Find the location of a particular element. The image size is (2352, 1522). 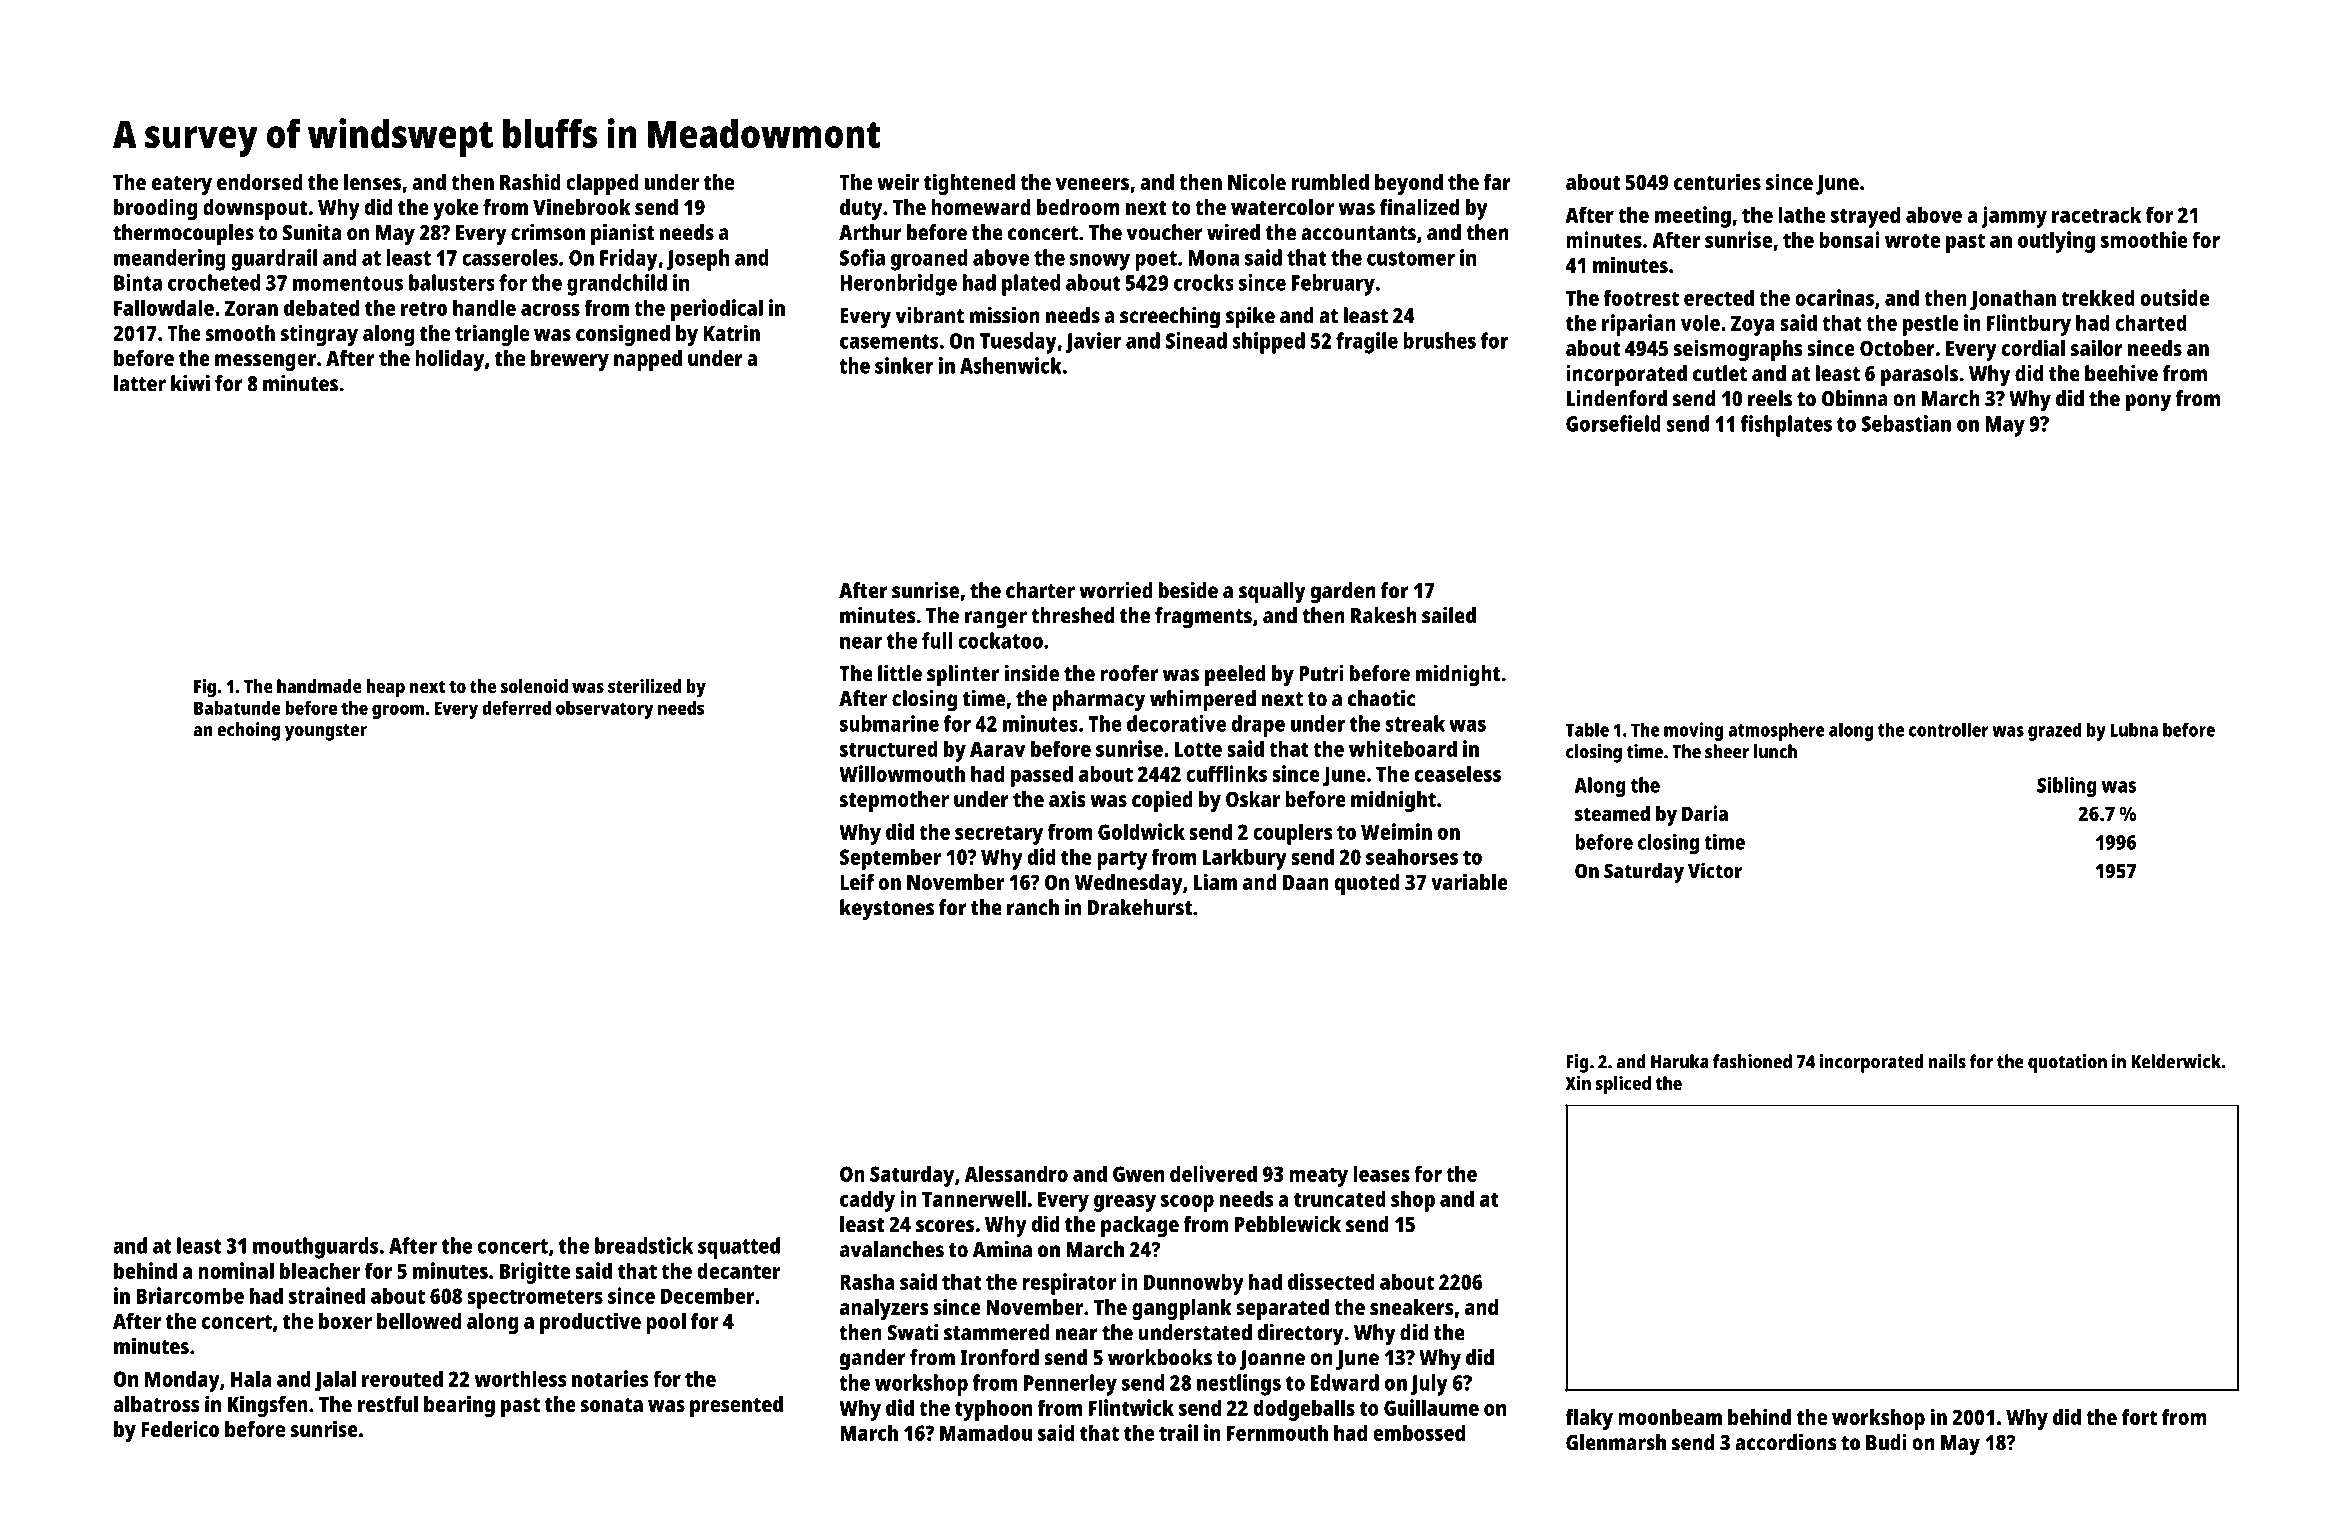

couplers is located at coordinates (1293, 834).
